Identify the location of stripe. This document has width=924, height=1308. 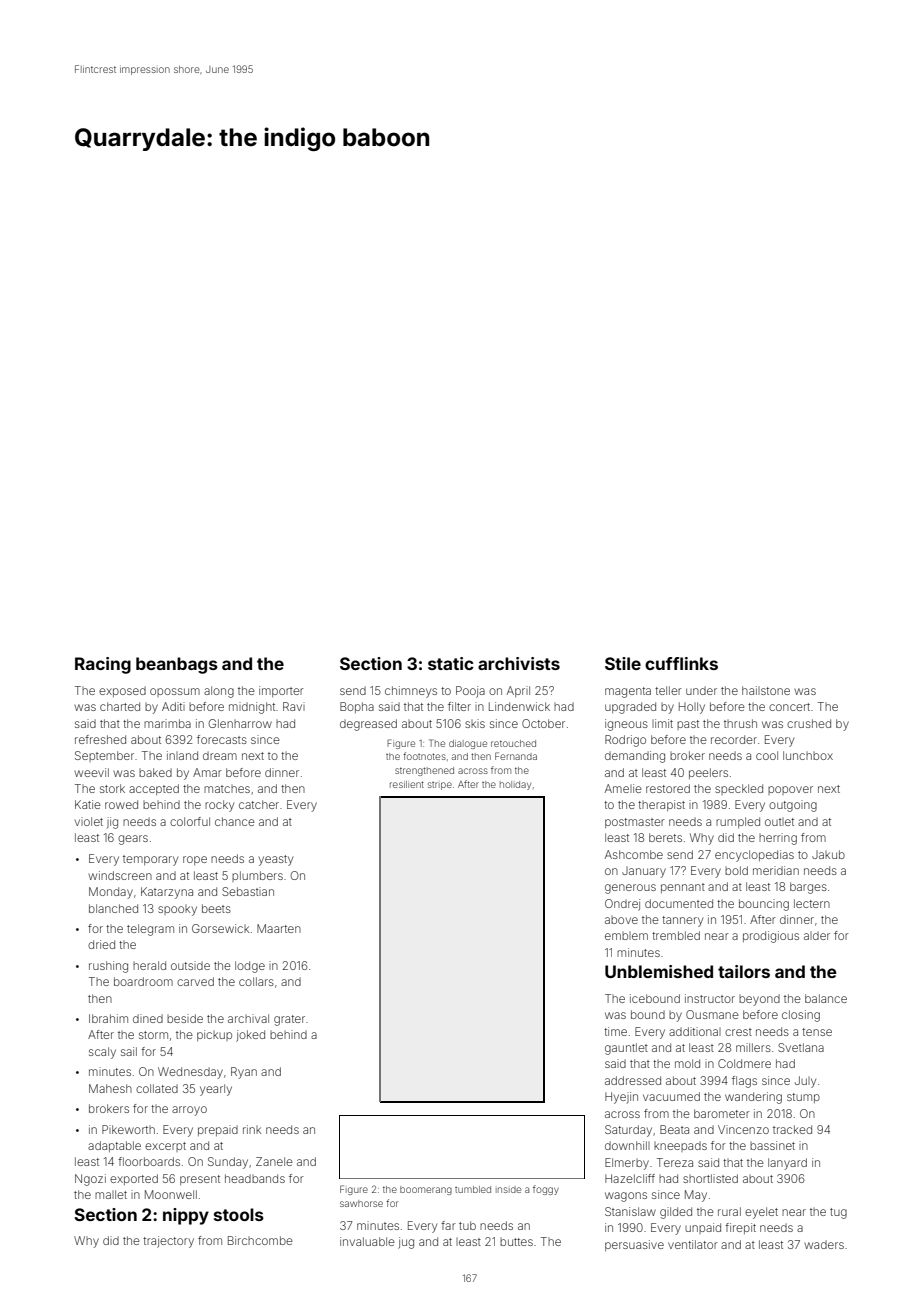
(440, 786).
